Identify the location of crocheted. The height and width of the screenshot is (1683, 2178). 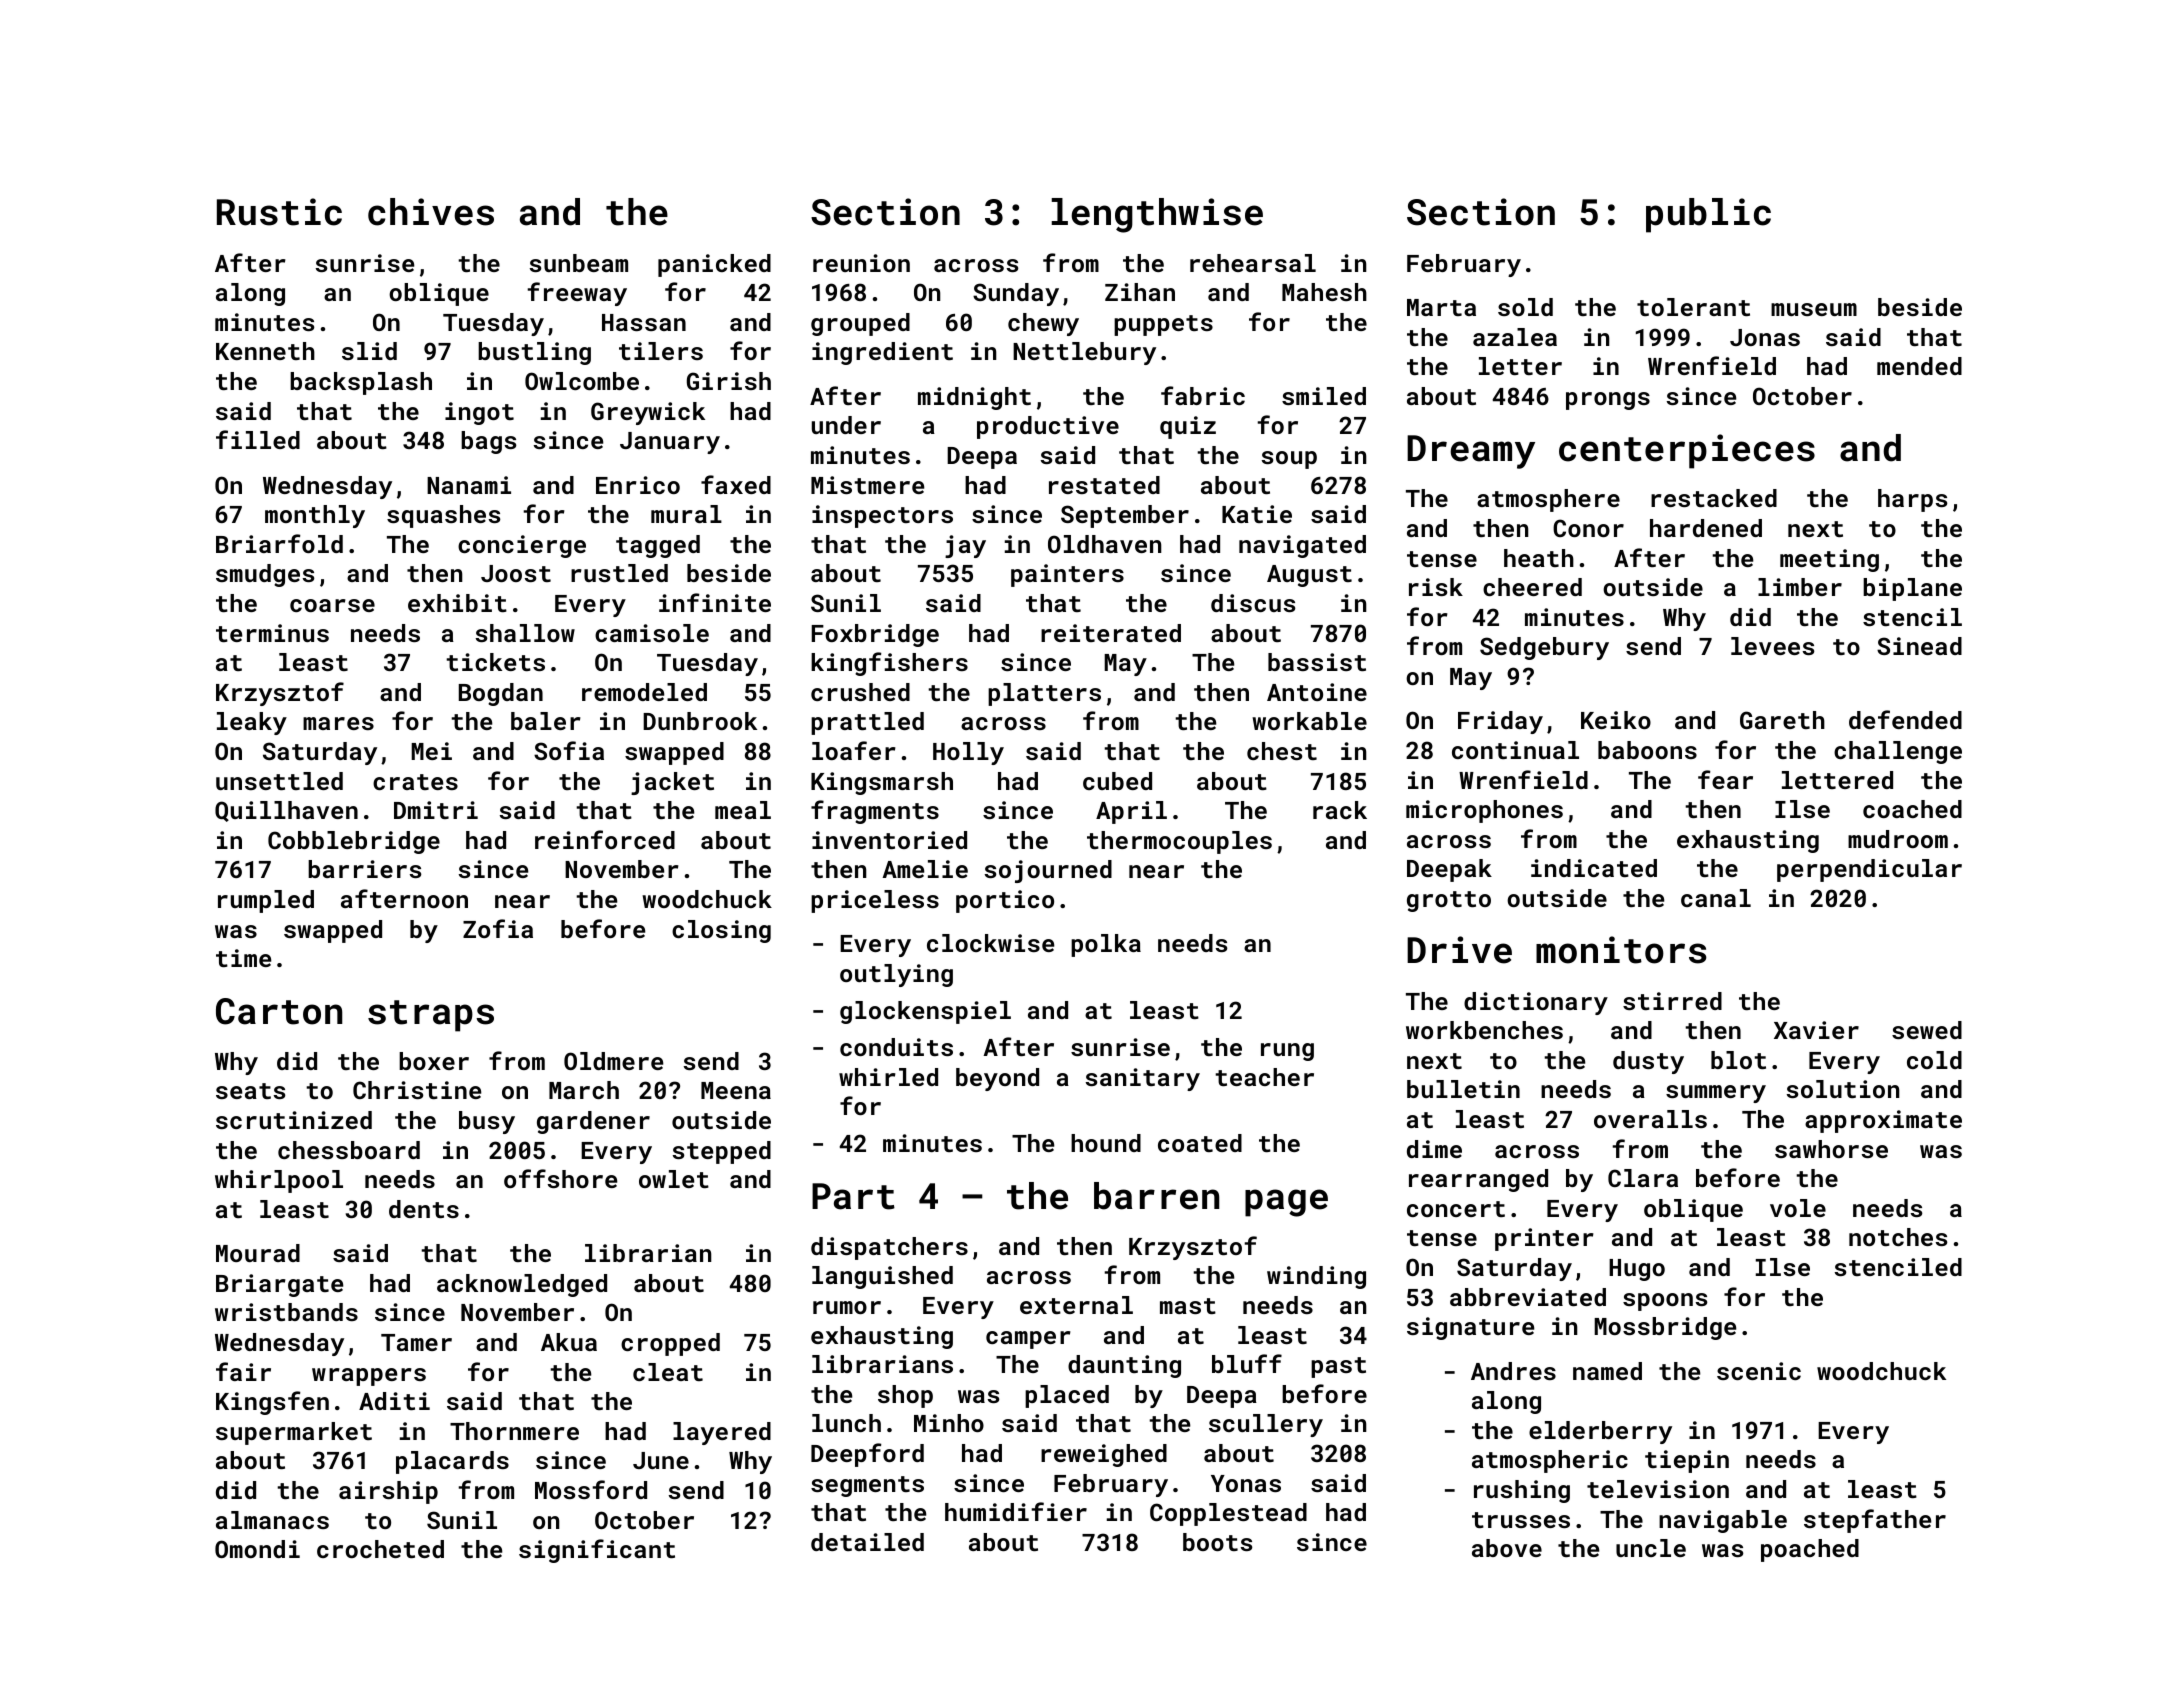
(380, 1549).
